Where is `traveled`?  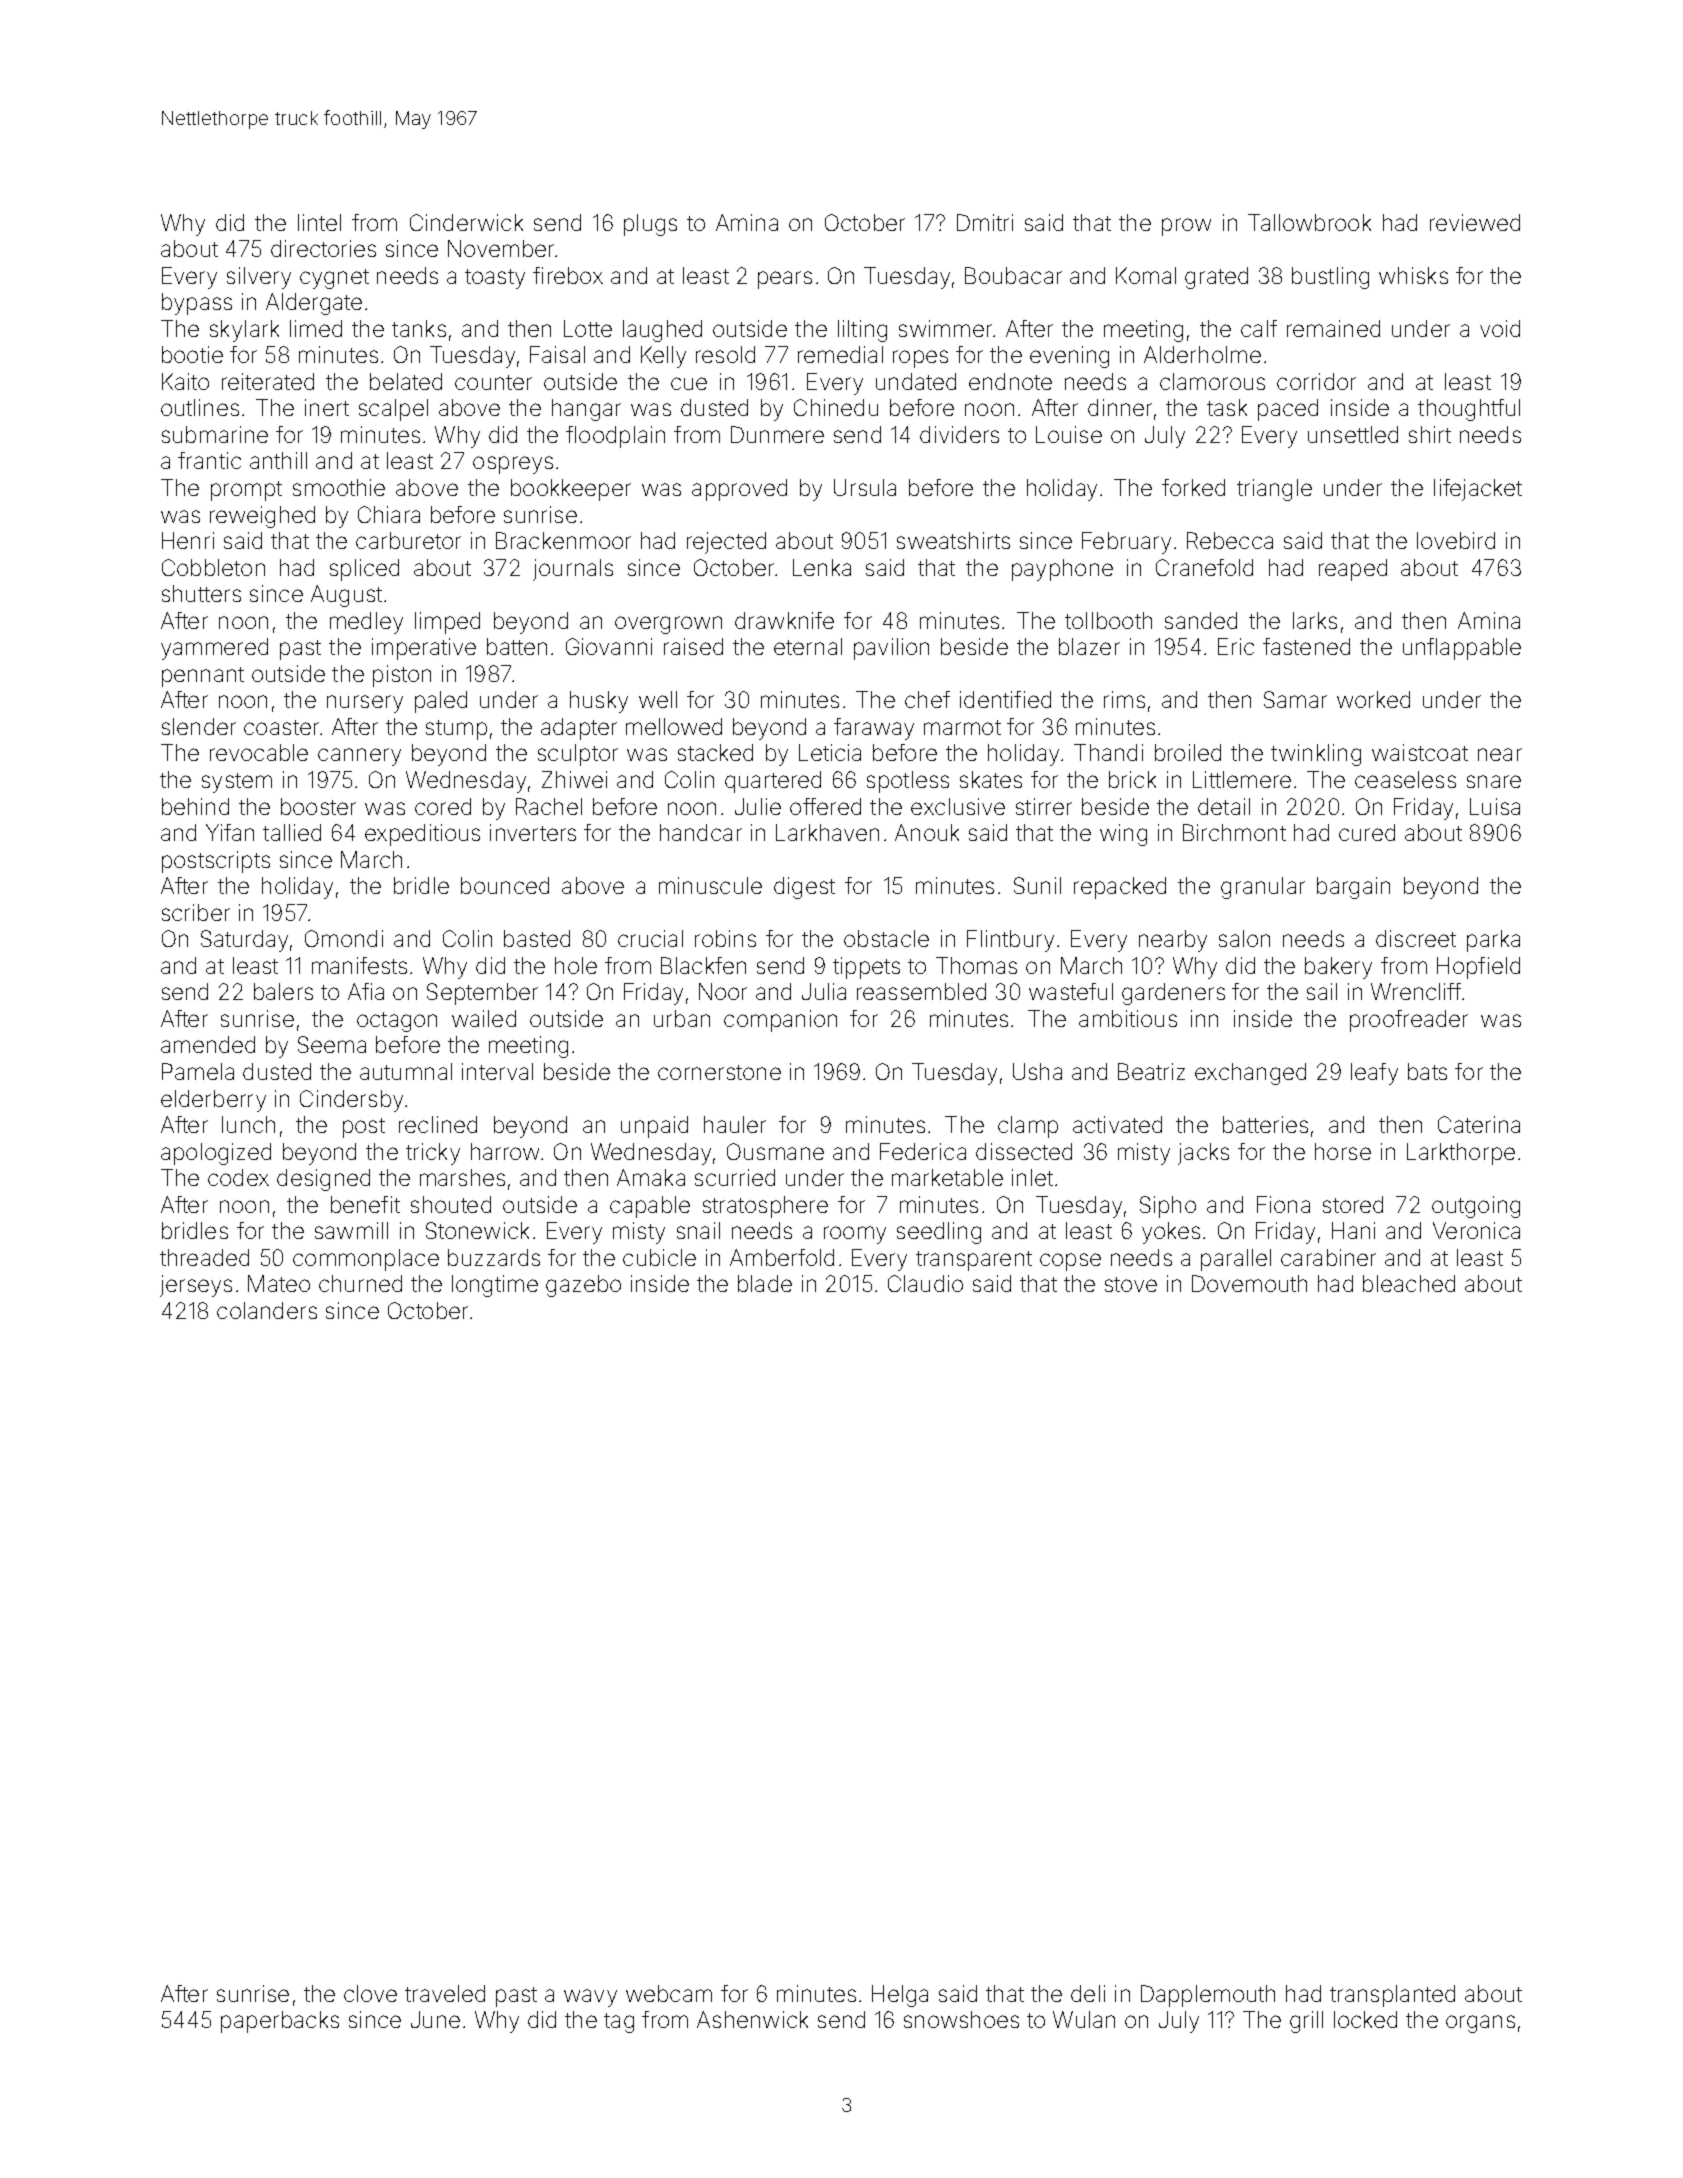 traveled is located at coordinates (445, 1993).
